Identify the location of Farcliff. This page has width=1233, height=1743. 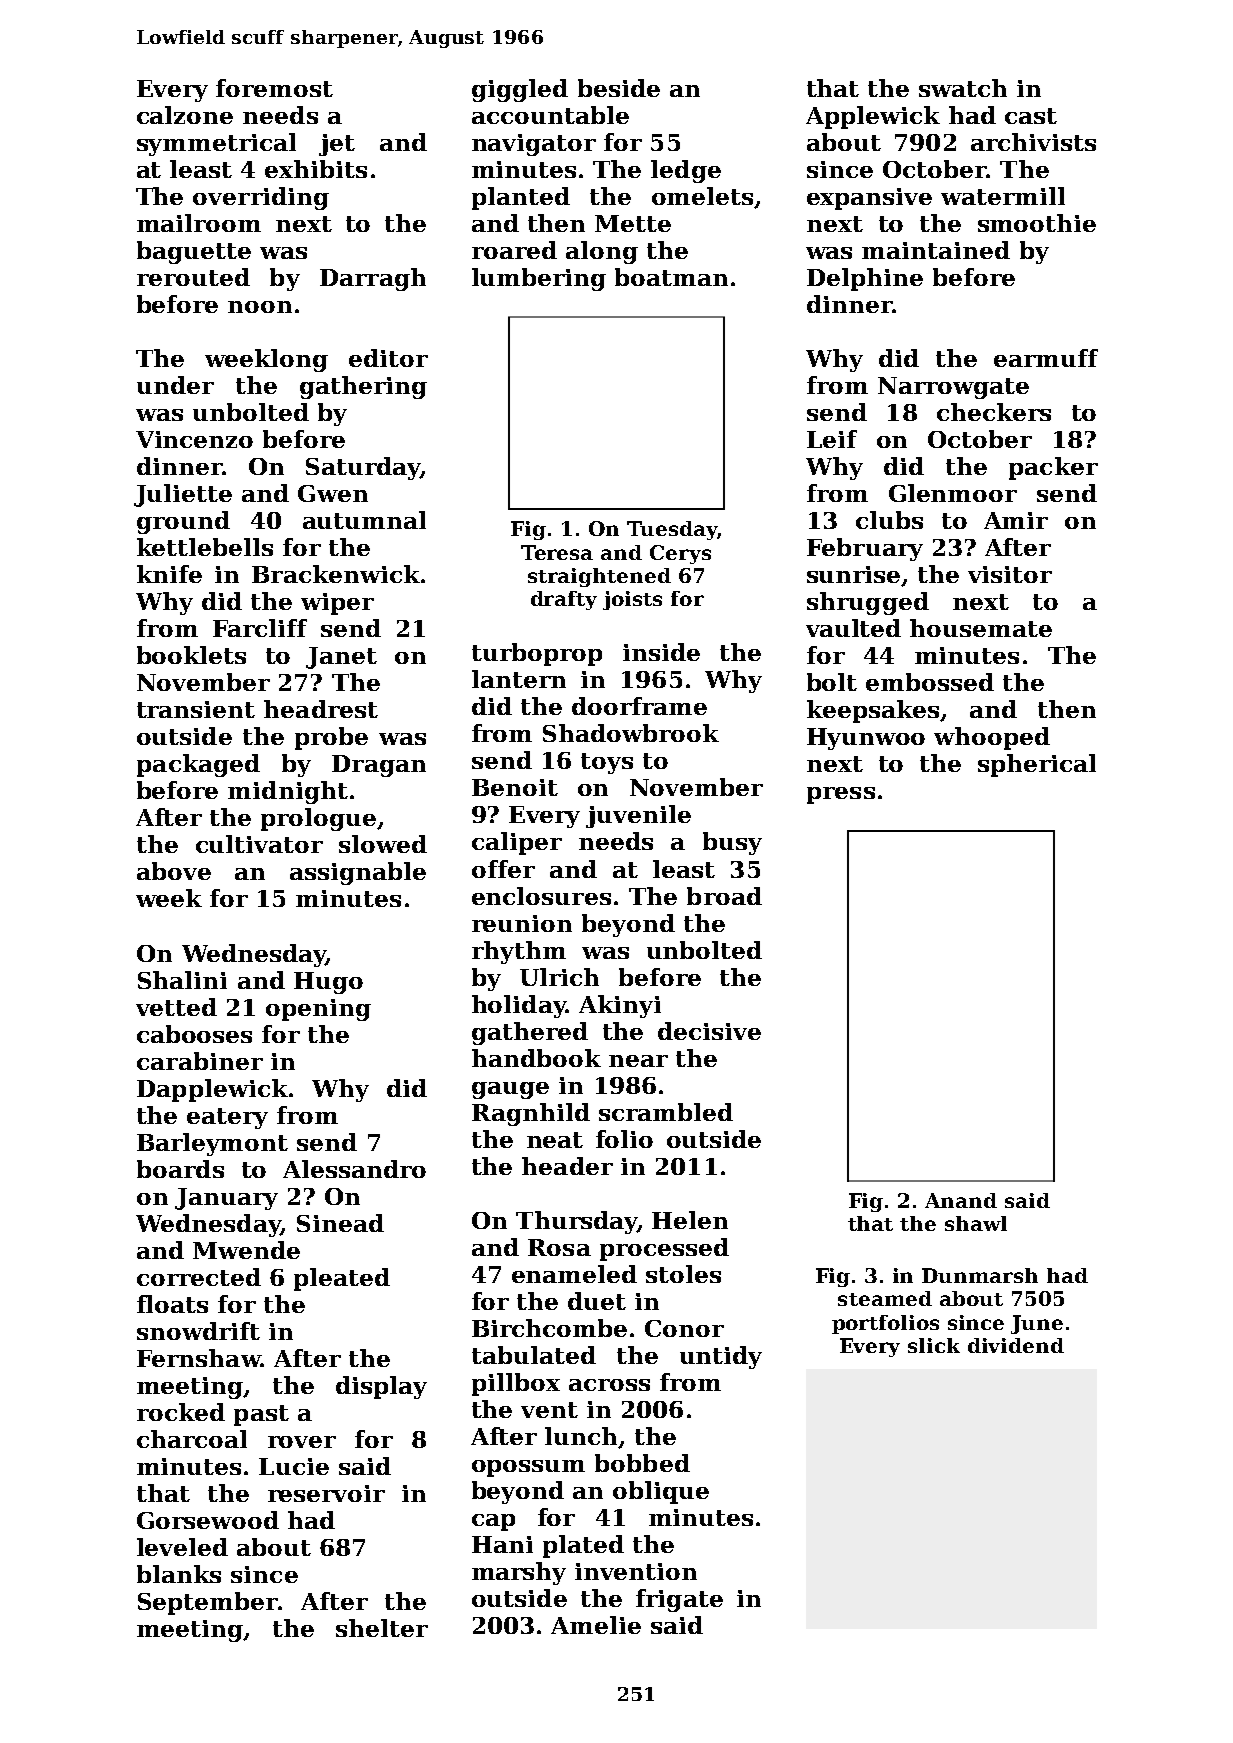
(260, 628).
